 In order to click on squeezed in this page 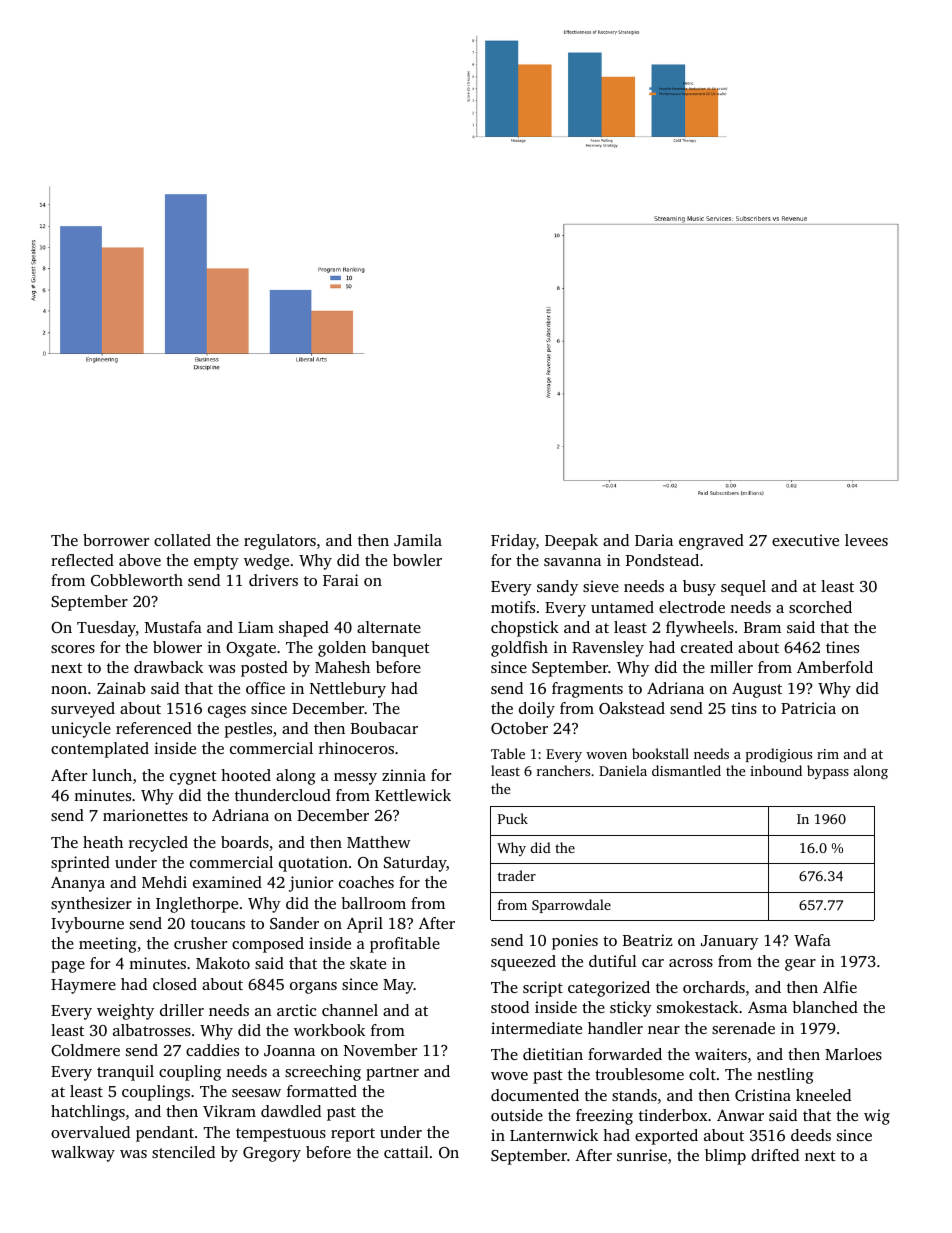, I will do `click(523, 963)`.
